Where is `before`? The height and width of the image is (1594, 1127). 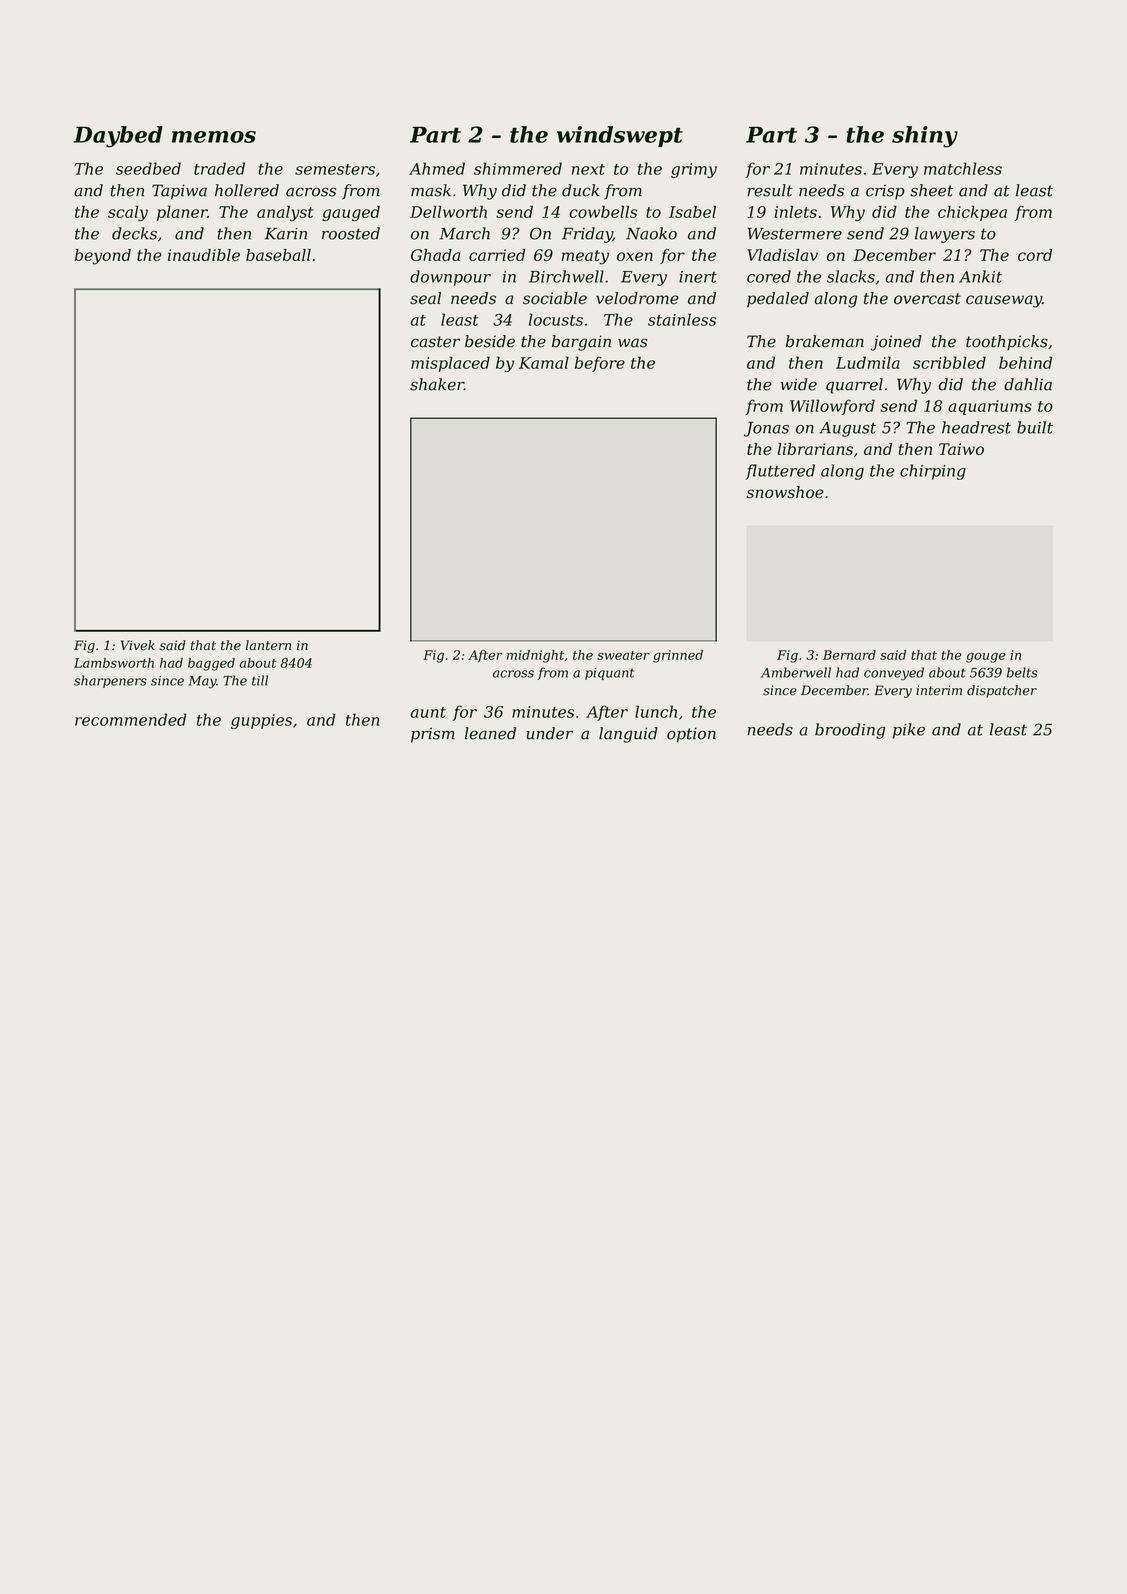
before is located at coordinates (600, 364).
